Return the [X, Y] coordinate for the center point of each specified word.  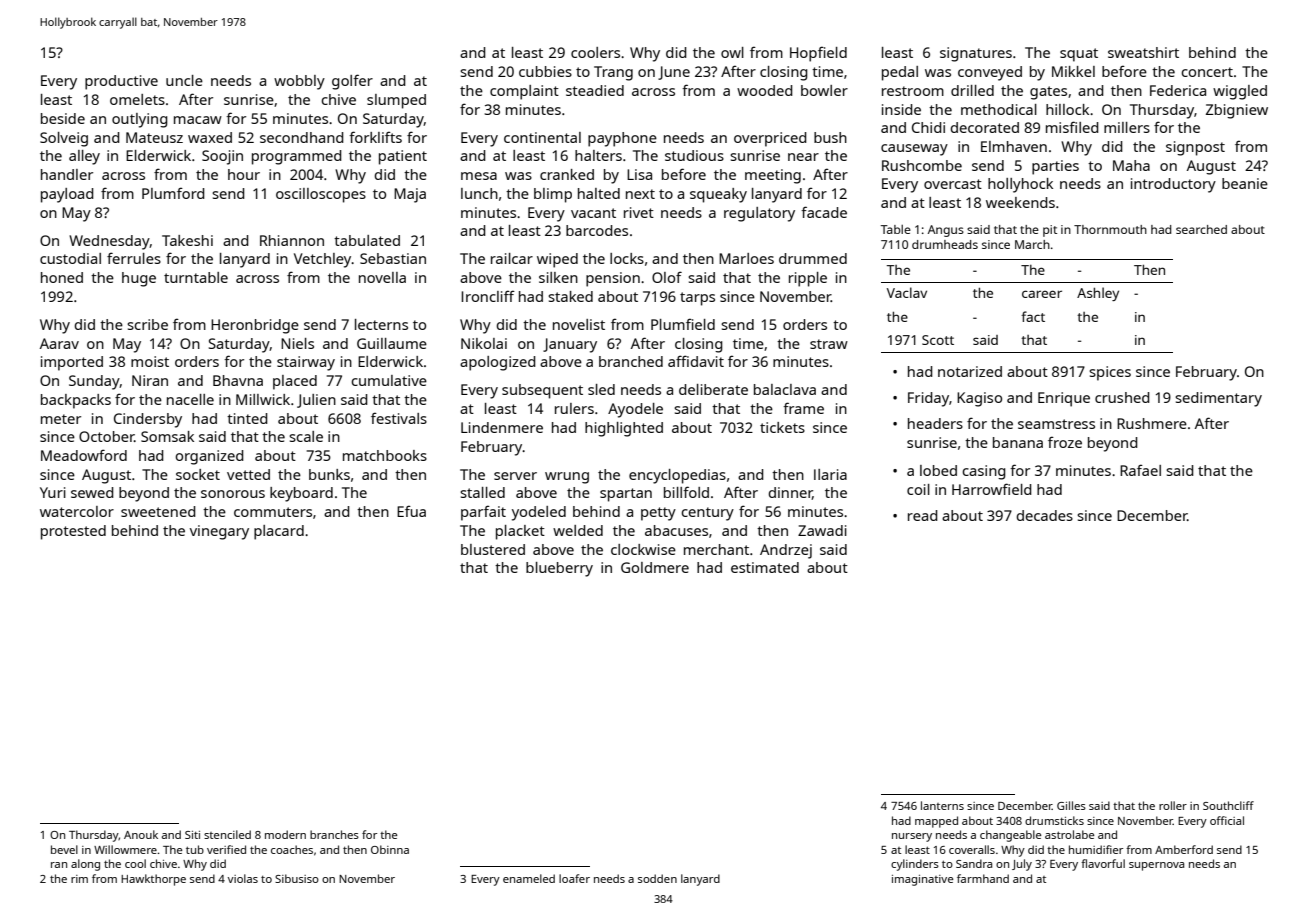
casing [984, 472]
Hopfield [818, 54]
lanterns [942, 805]
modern [285, 834]
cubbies [545, 71]
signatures [976, 54]
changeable [1010, 836]
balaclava [785, 389]
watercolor [77, 511]
